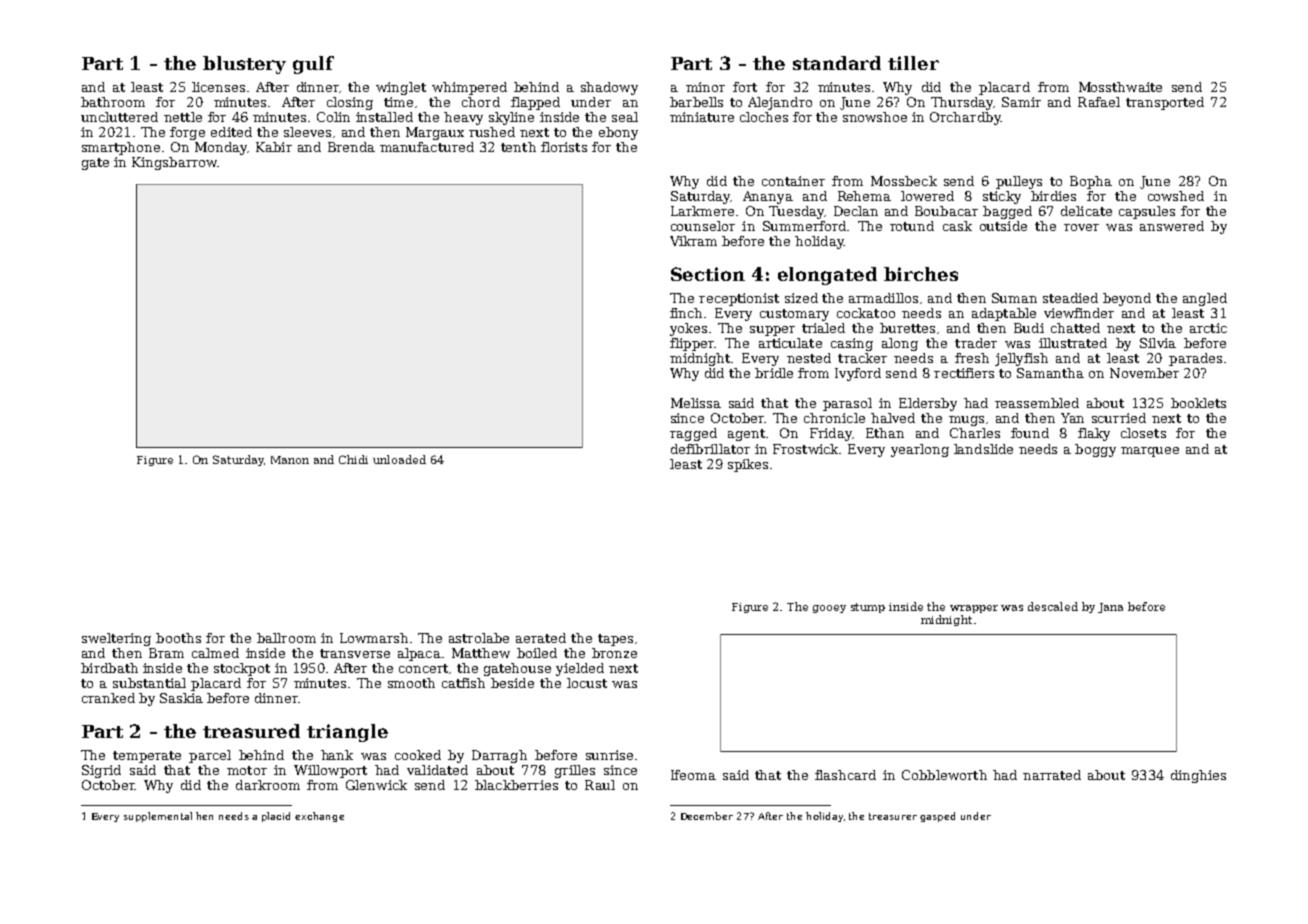 This screenshot has height=924, width=1308. What do you see at coordinates (575, 771) in the screenshot?
I see `grilles` at bounding box center [575, 771].
